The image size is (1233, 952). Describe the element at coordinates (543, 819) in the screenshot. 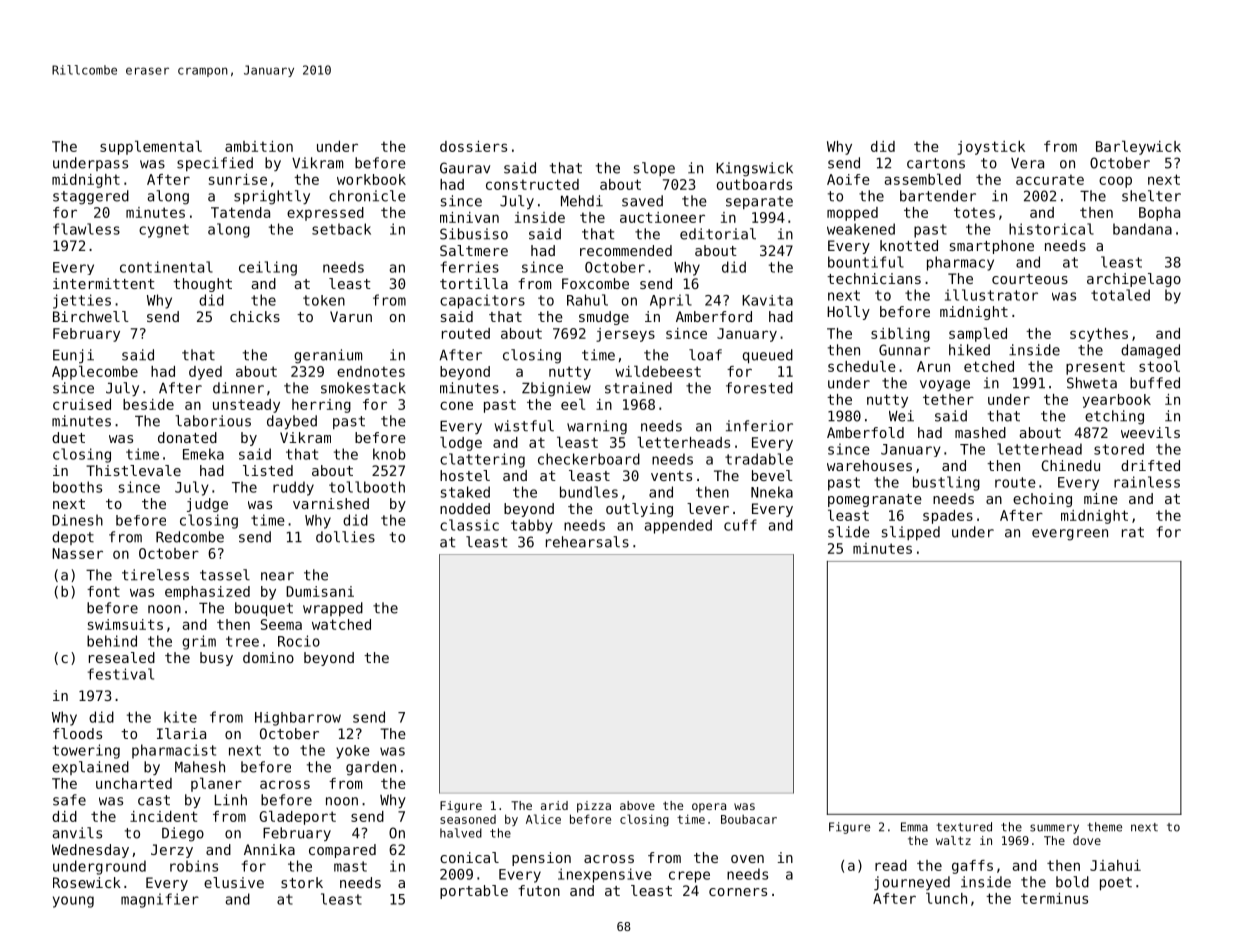

I see `Alice` at that location.
